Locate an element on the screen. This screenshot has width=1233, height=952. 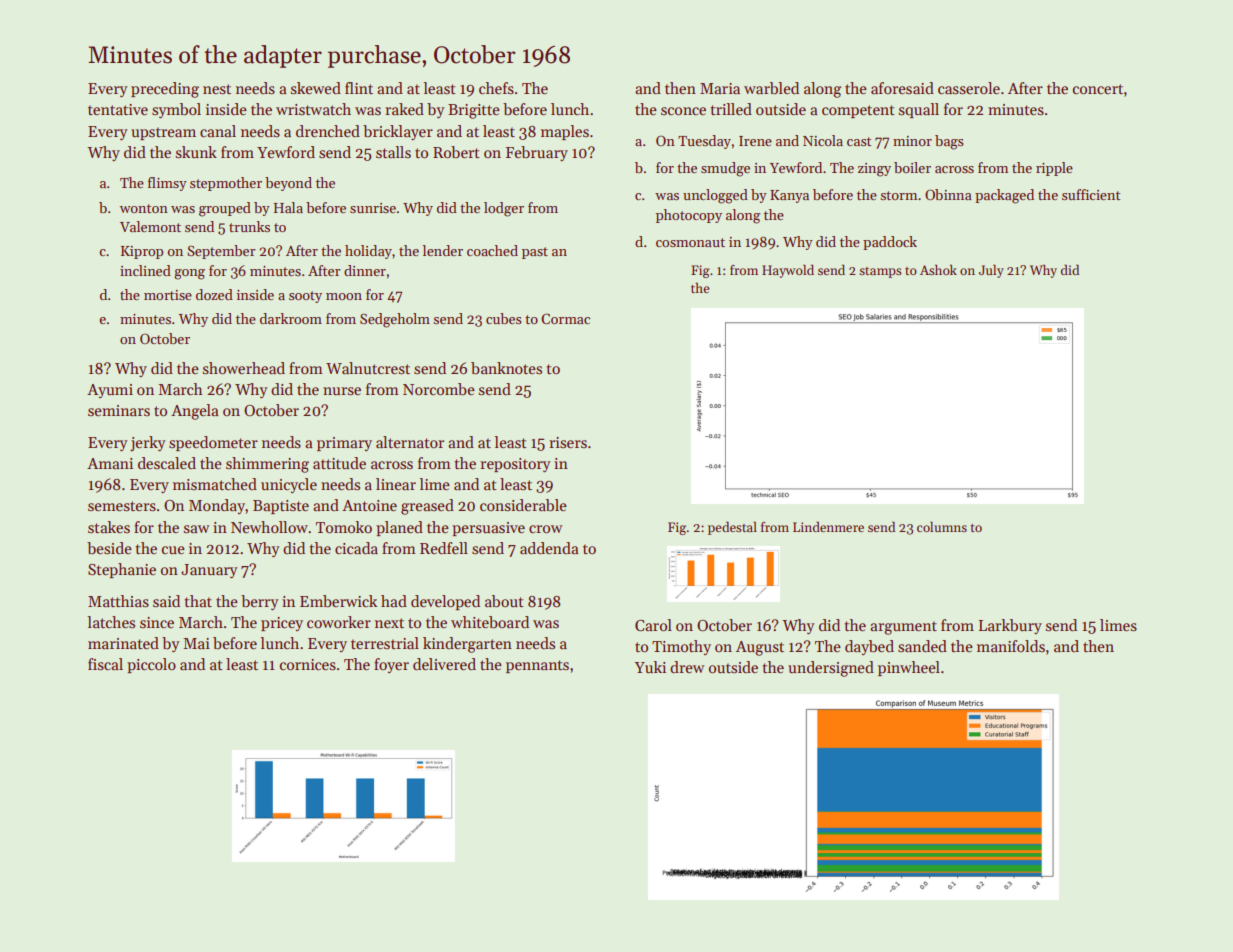
upstream is located at coordinates (163, 133).
